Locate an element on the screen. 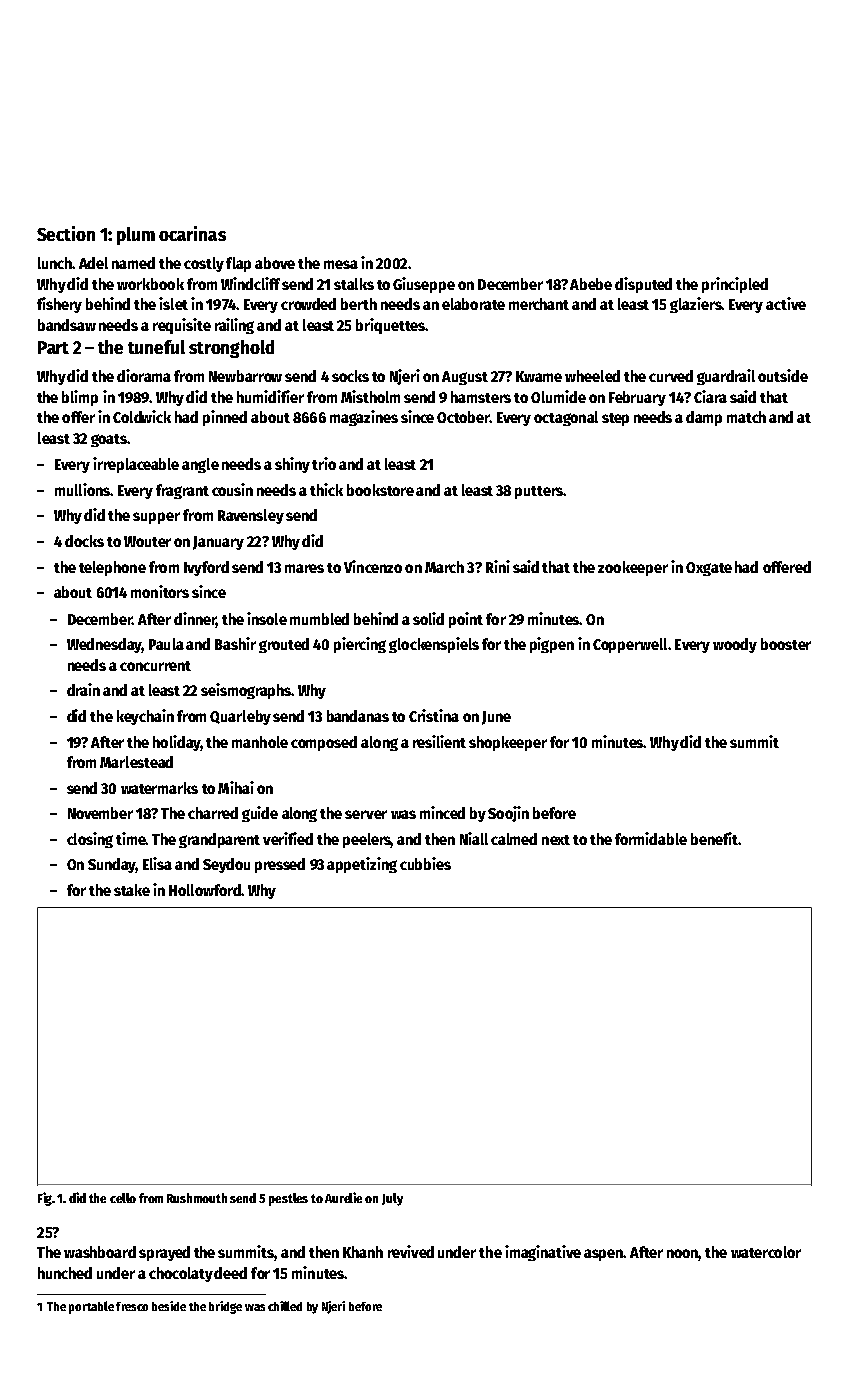 This screenshot has width=849, height=1400. bridge is located at coordinates (225, 1307).
